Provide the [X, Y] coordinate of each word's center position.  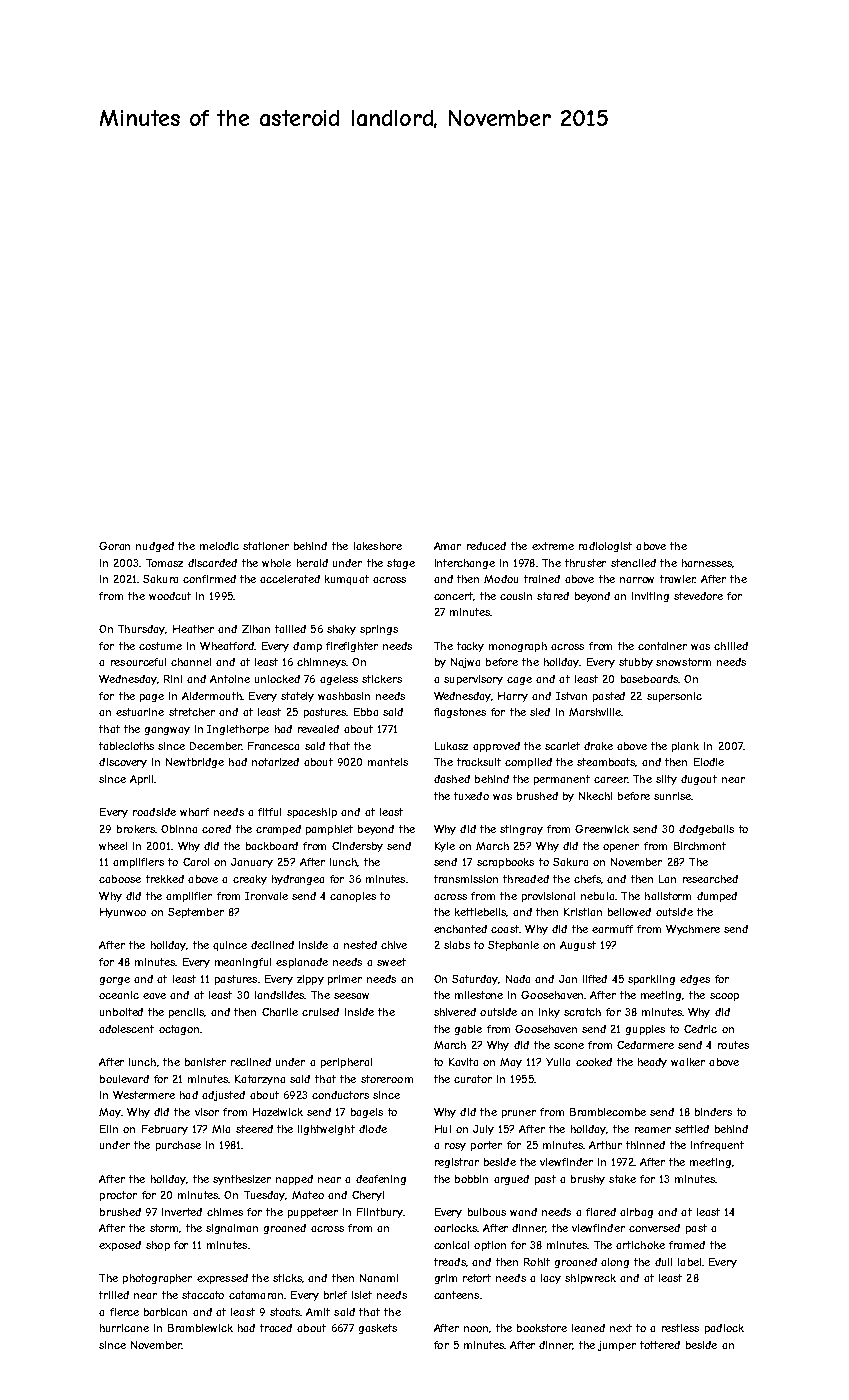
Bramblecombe [608, 1112]
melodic [219, 546]
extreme [553, 546]
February [165, 1130]
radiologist [605, 547]
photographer [157, 1279]
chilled [731, 646]
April [141, 780]
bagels [367, 1113]
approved [496, 747]
